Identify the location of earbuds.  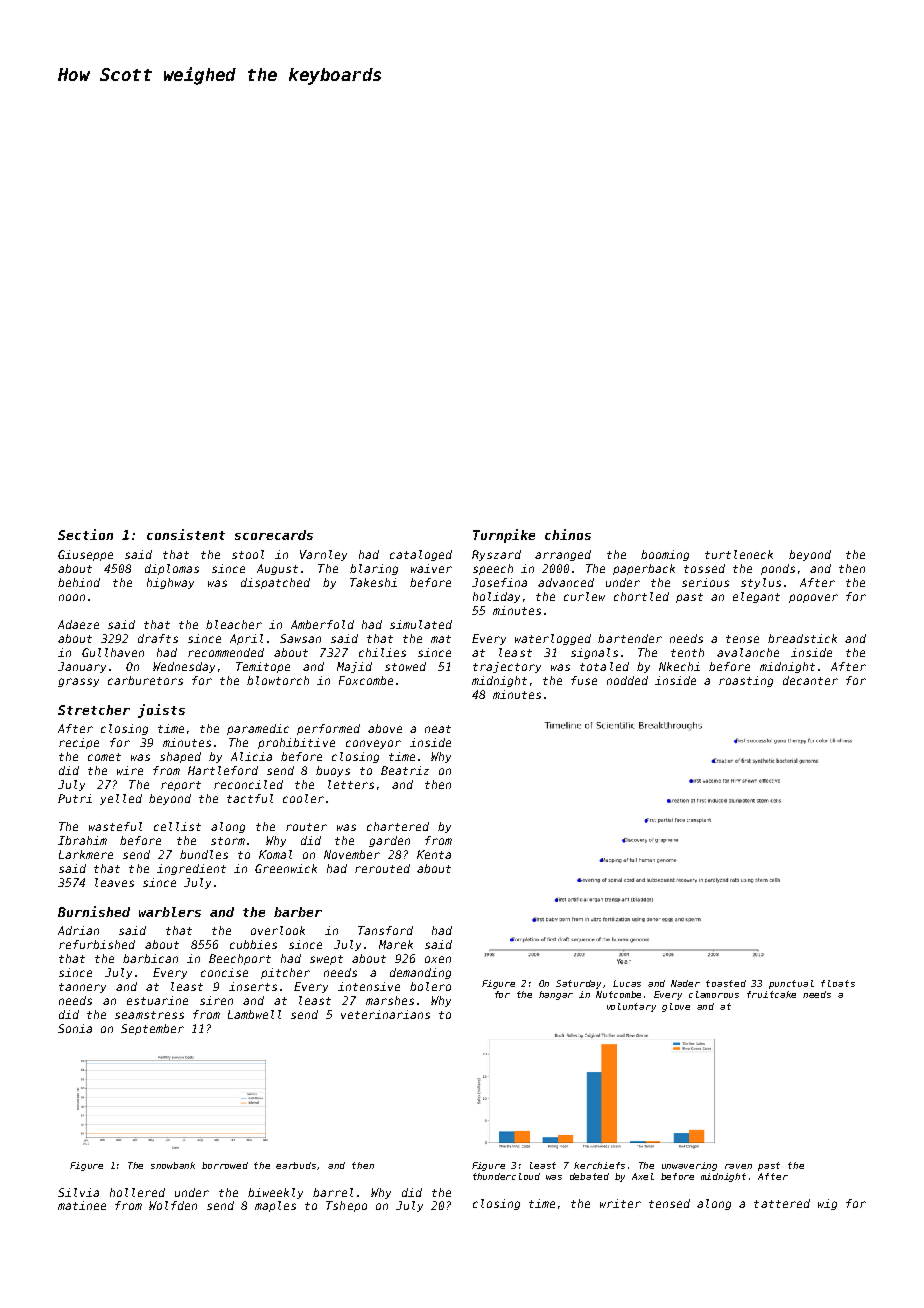
(297, 1166).
